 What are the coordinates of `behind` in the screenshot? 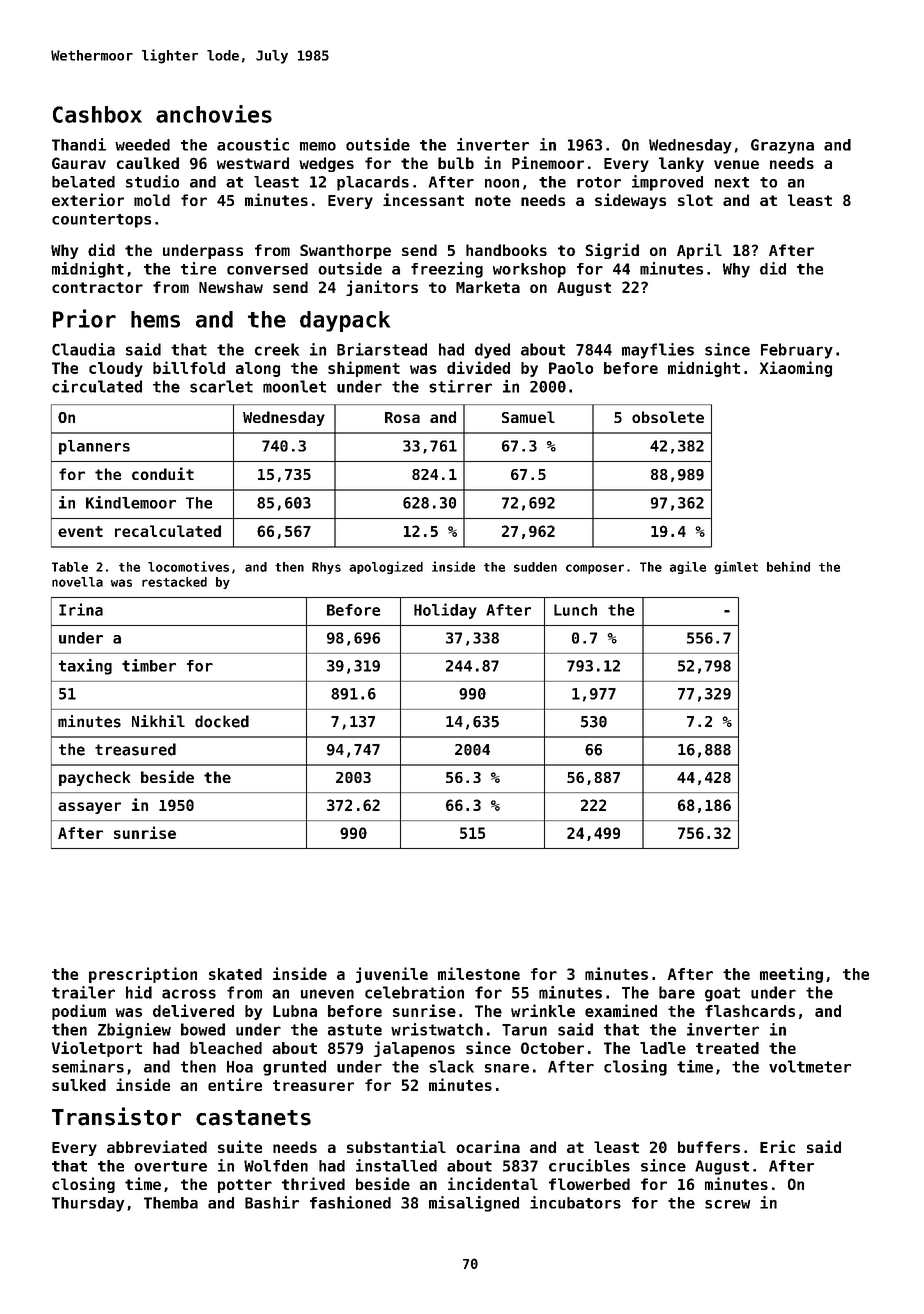 It's located at (788, 566).
